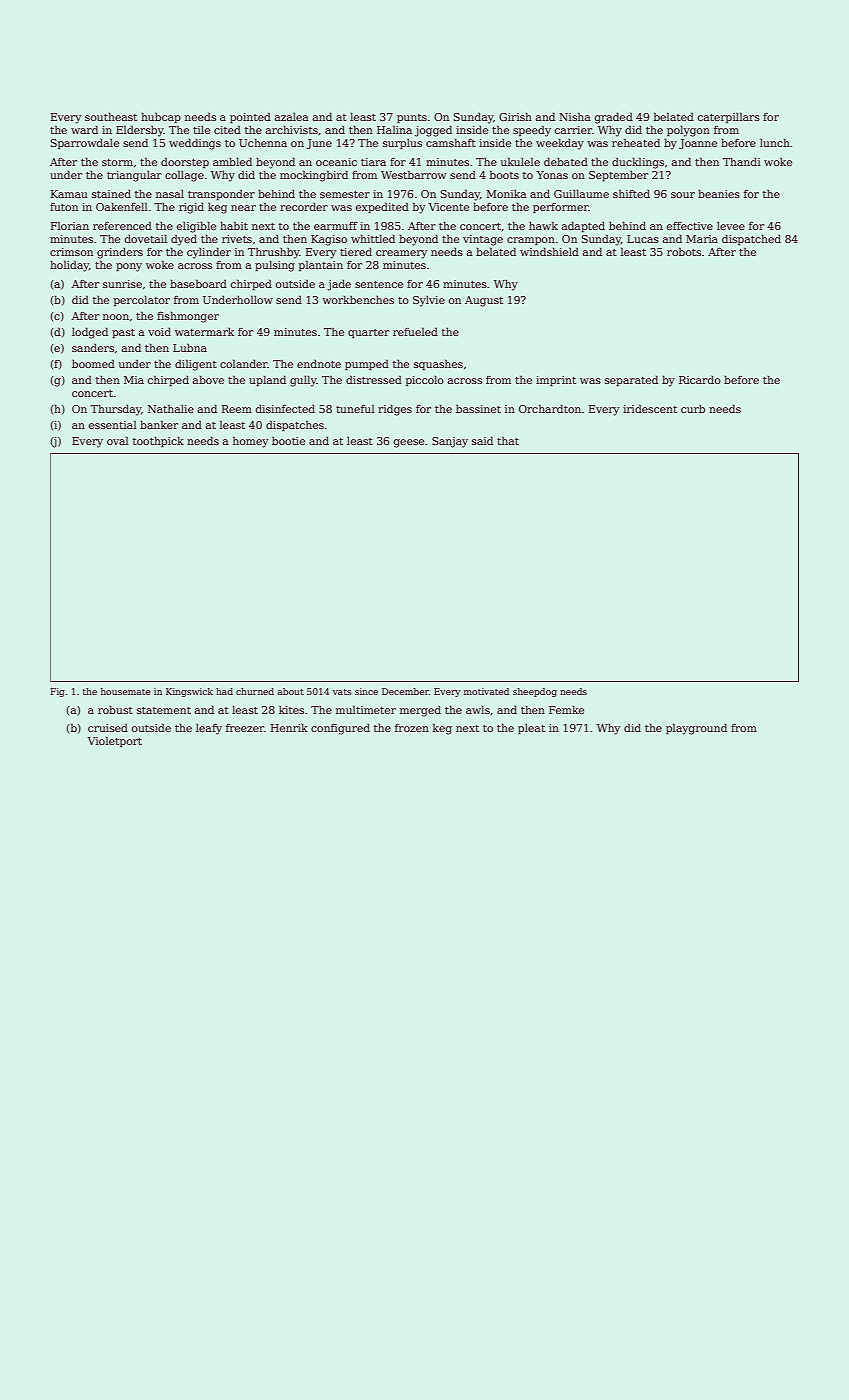 This screenshot has width=849, height=1400. What do you see at coordinates (118, 440) in the screenshot?
I see `oval` at bounding box center [118, 440].
